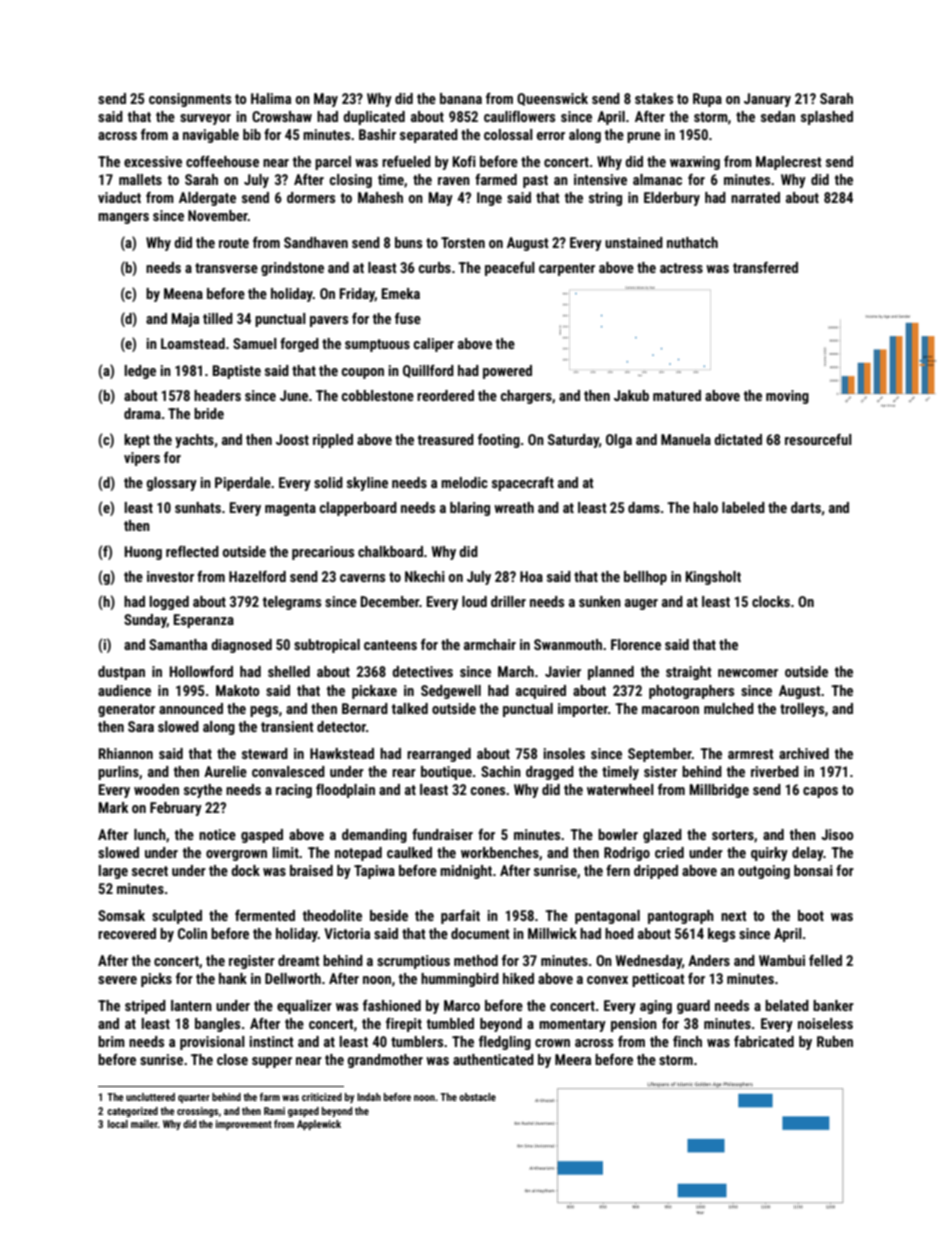  I want to click on mailer, so click(144, 1124).
